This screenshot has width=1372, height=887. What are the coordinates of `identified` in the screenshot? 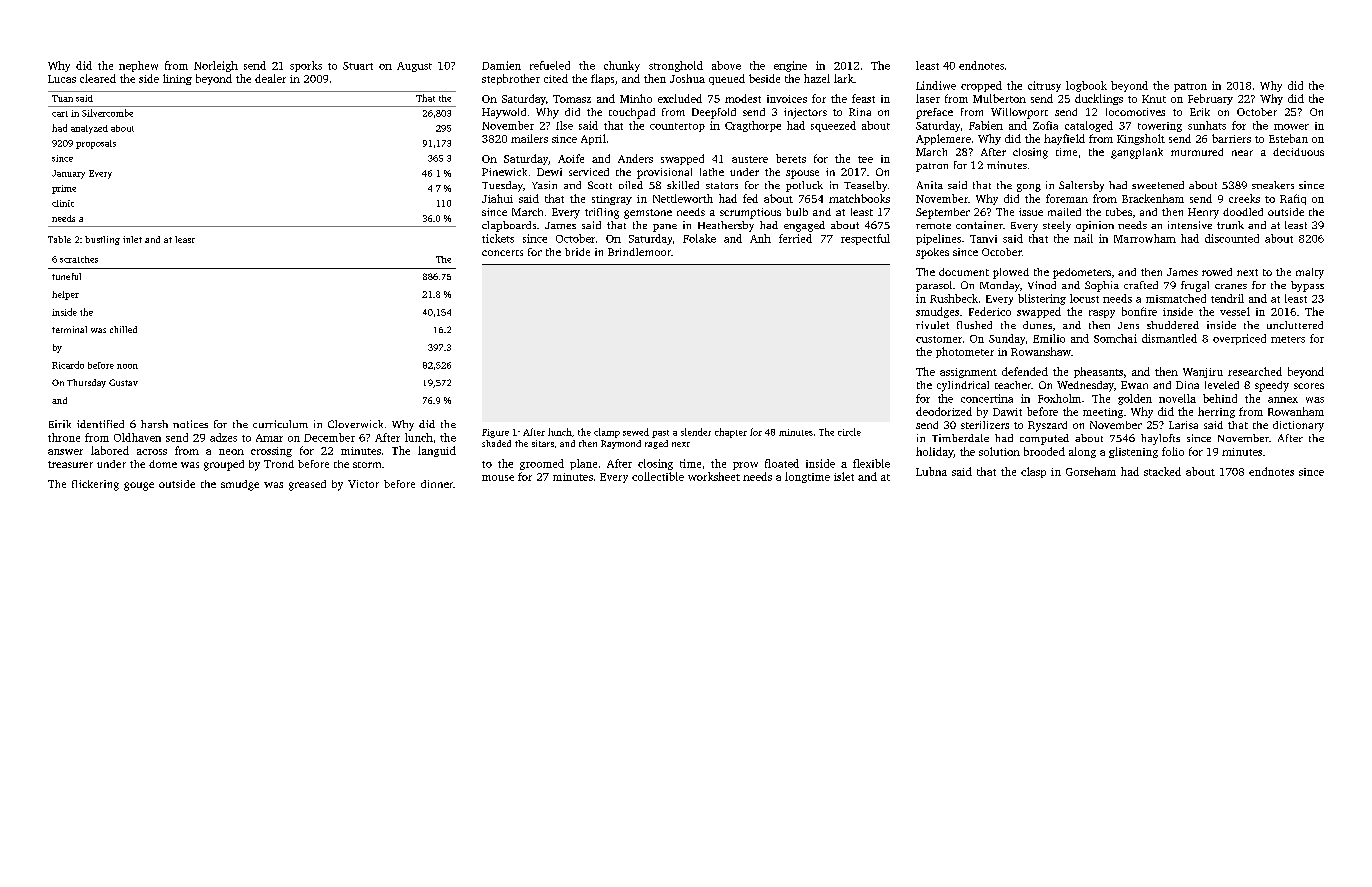 It's located at (100, 424).
